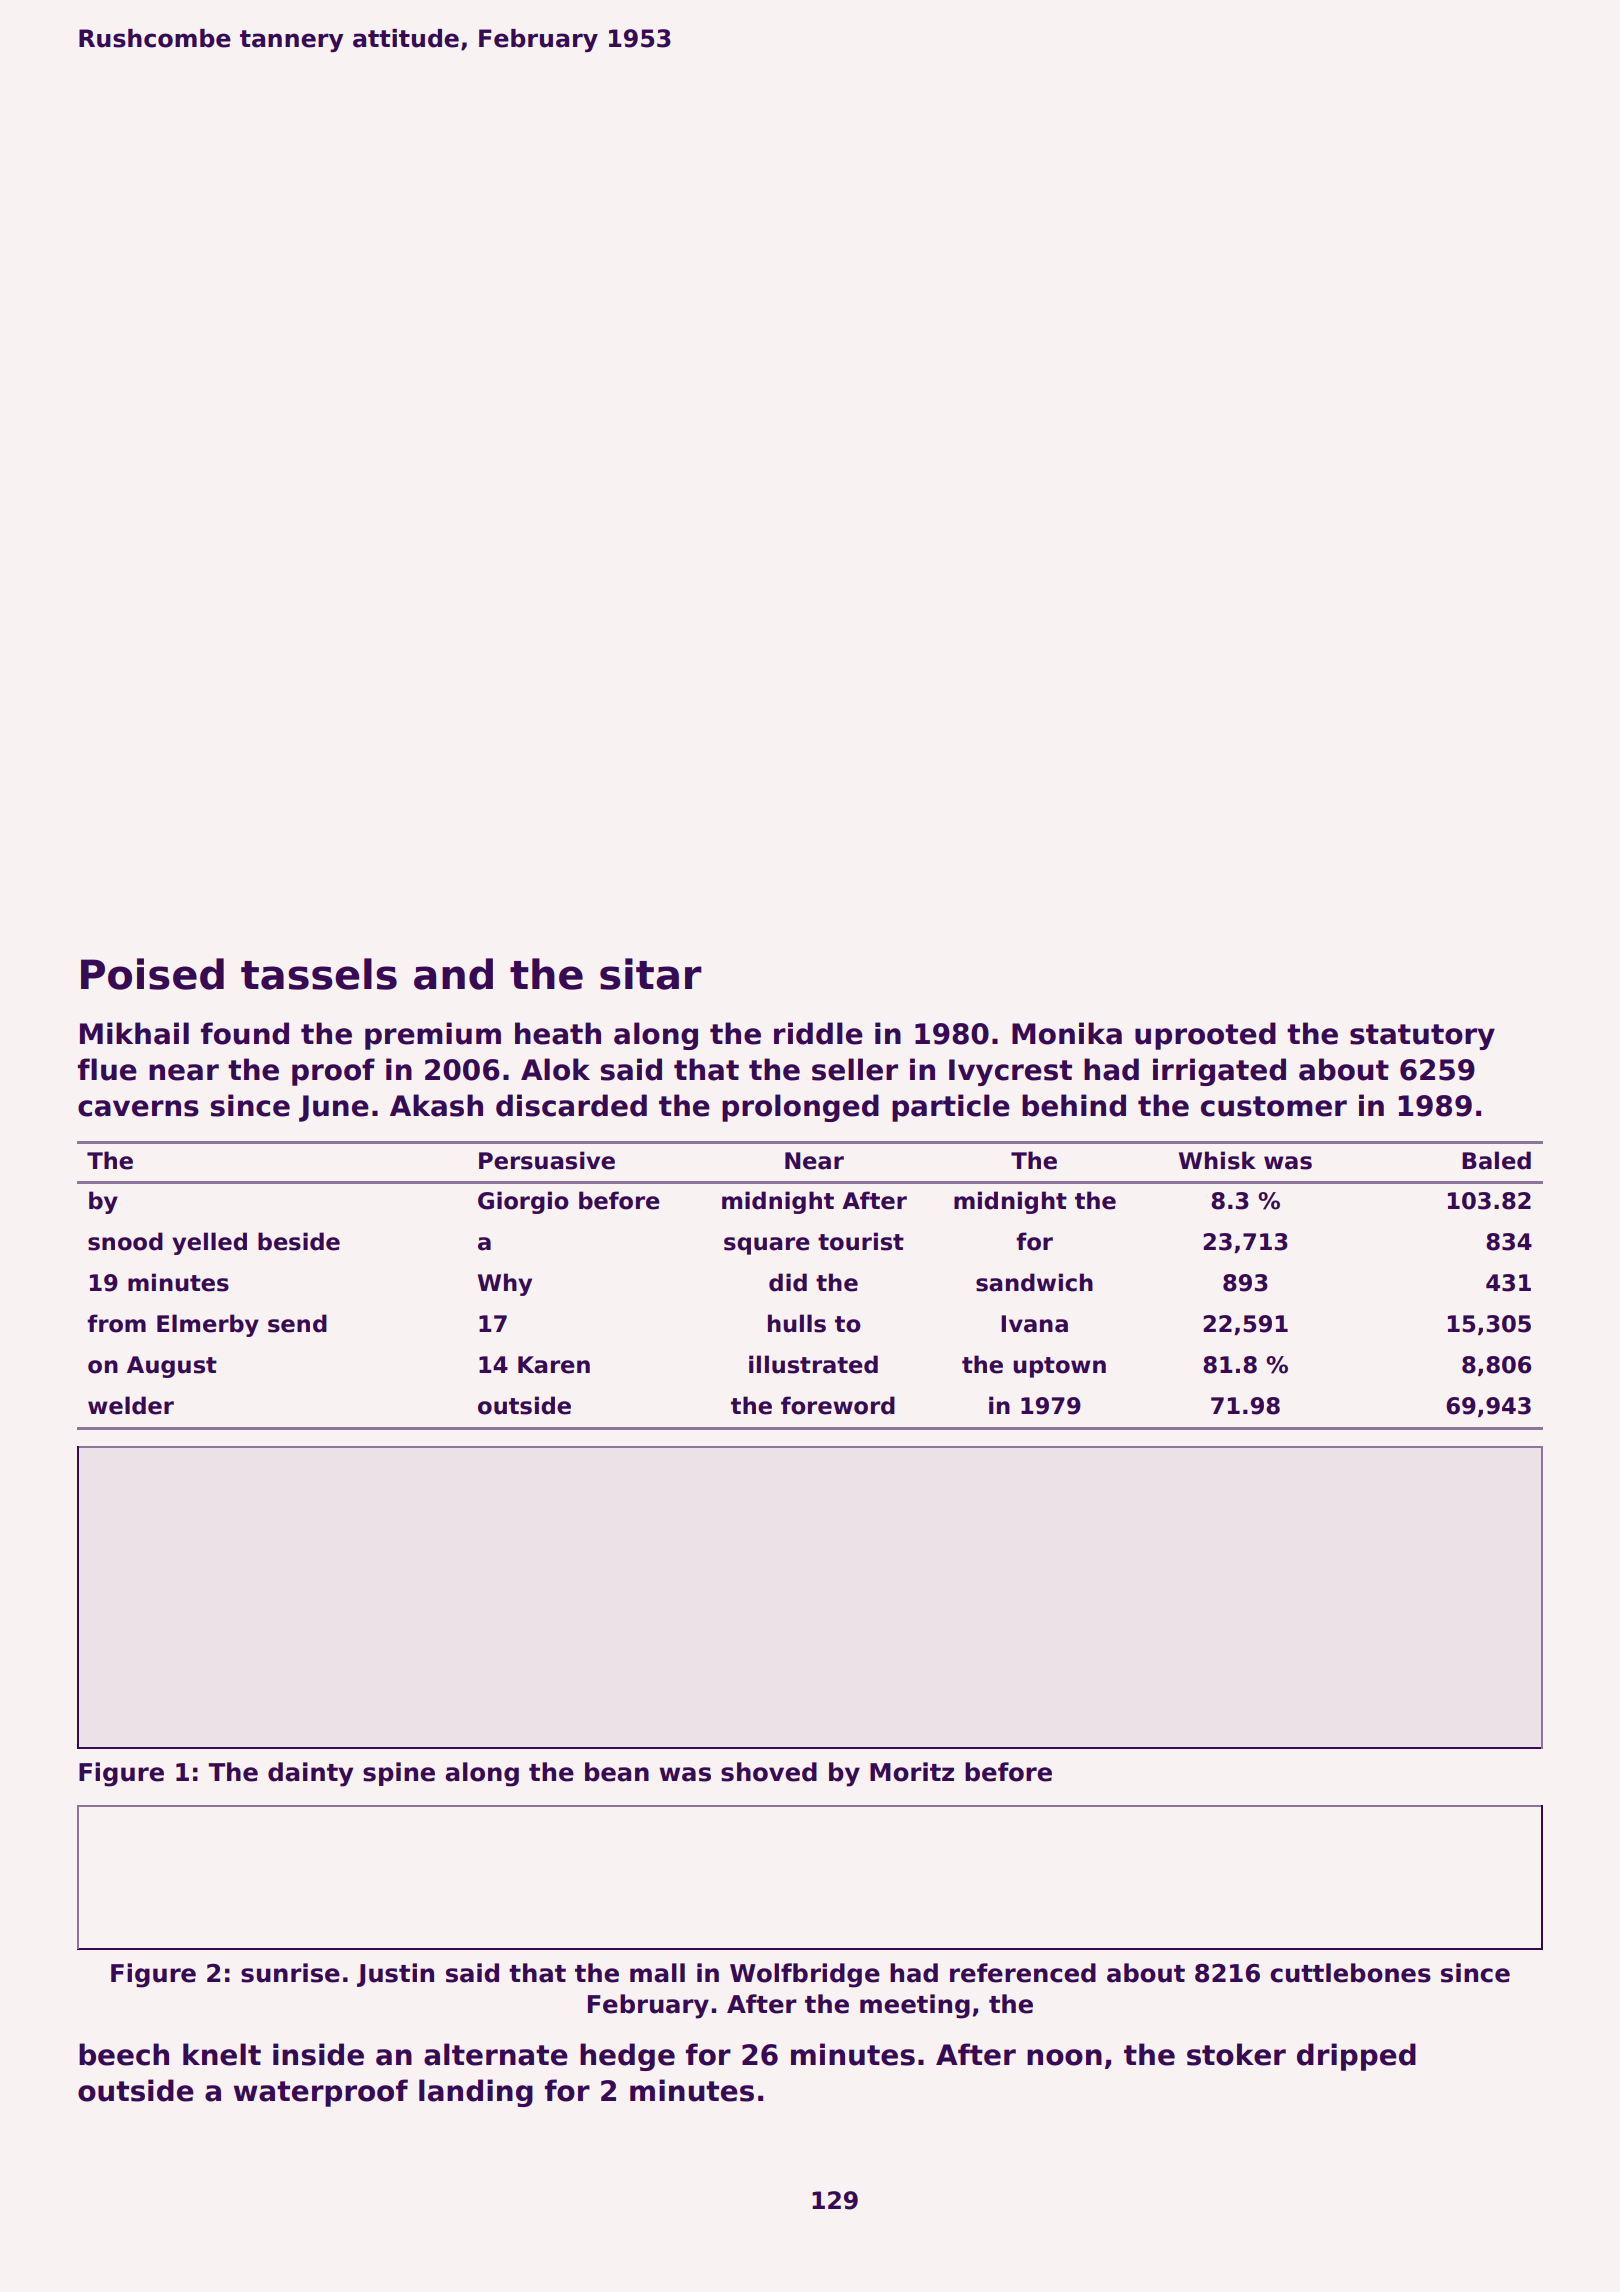  What do you see at coordinates (319, 974) in the screenshot?
I see `tassels` at bounding box center [319, 974].
